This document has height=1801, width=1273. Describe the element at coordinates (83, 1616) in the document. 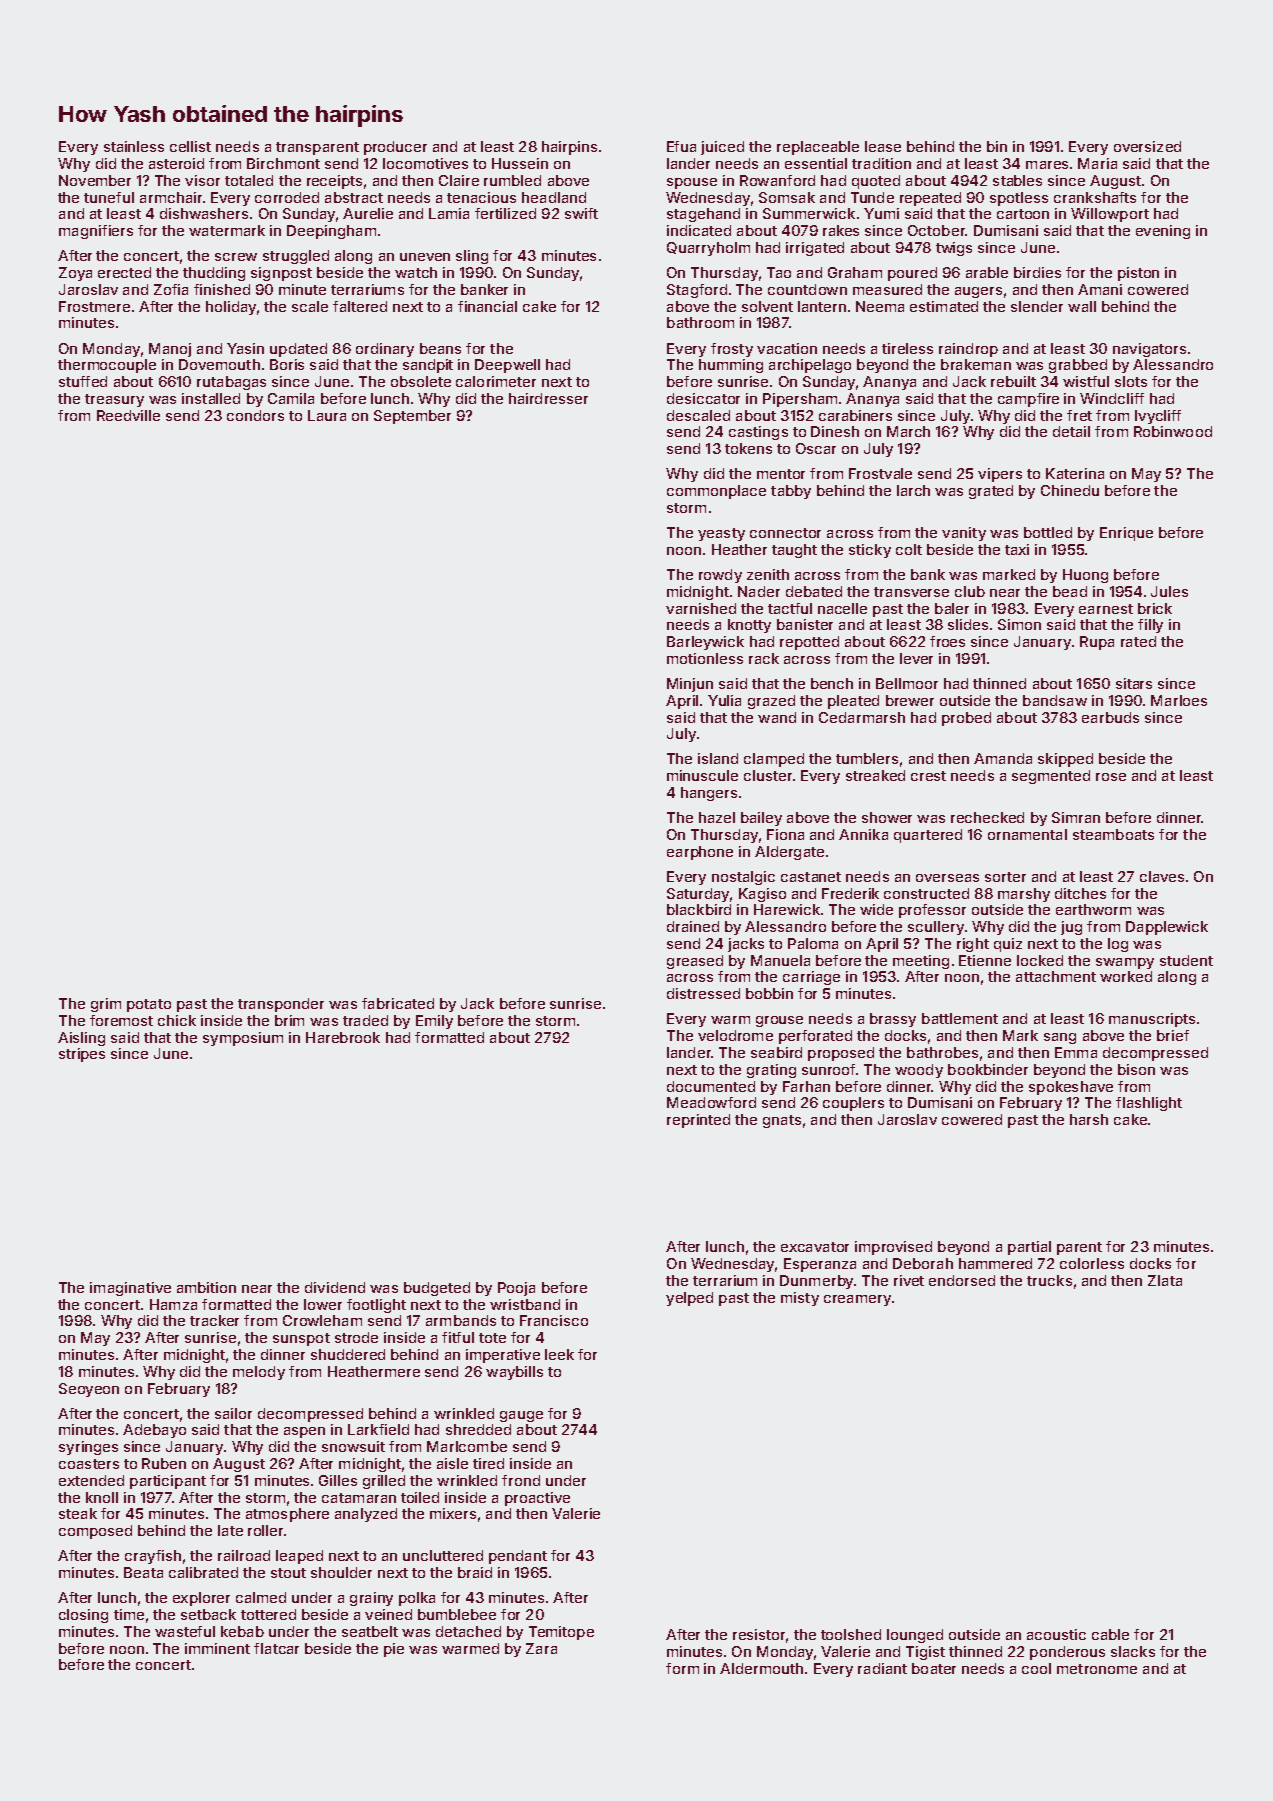

I see `closing` at that location.
